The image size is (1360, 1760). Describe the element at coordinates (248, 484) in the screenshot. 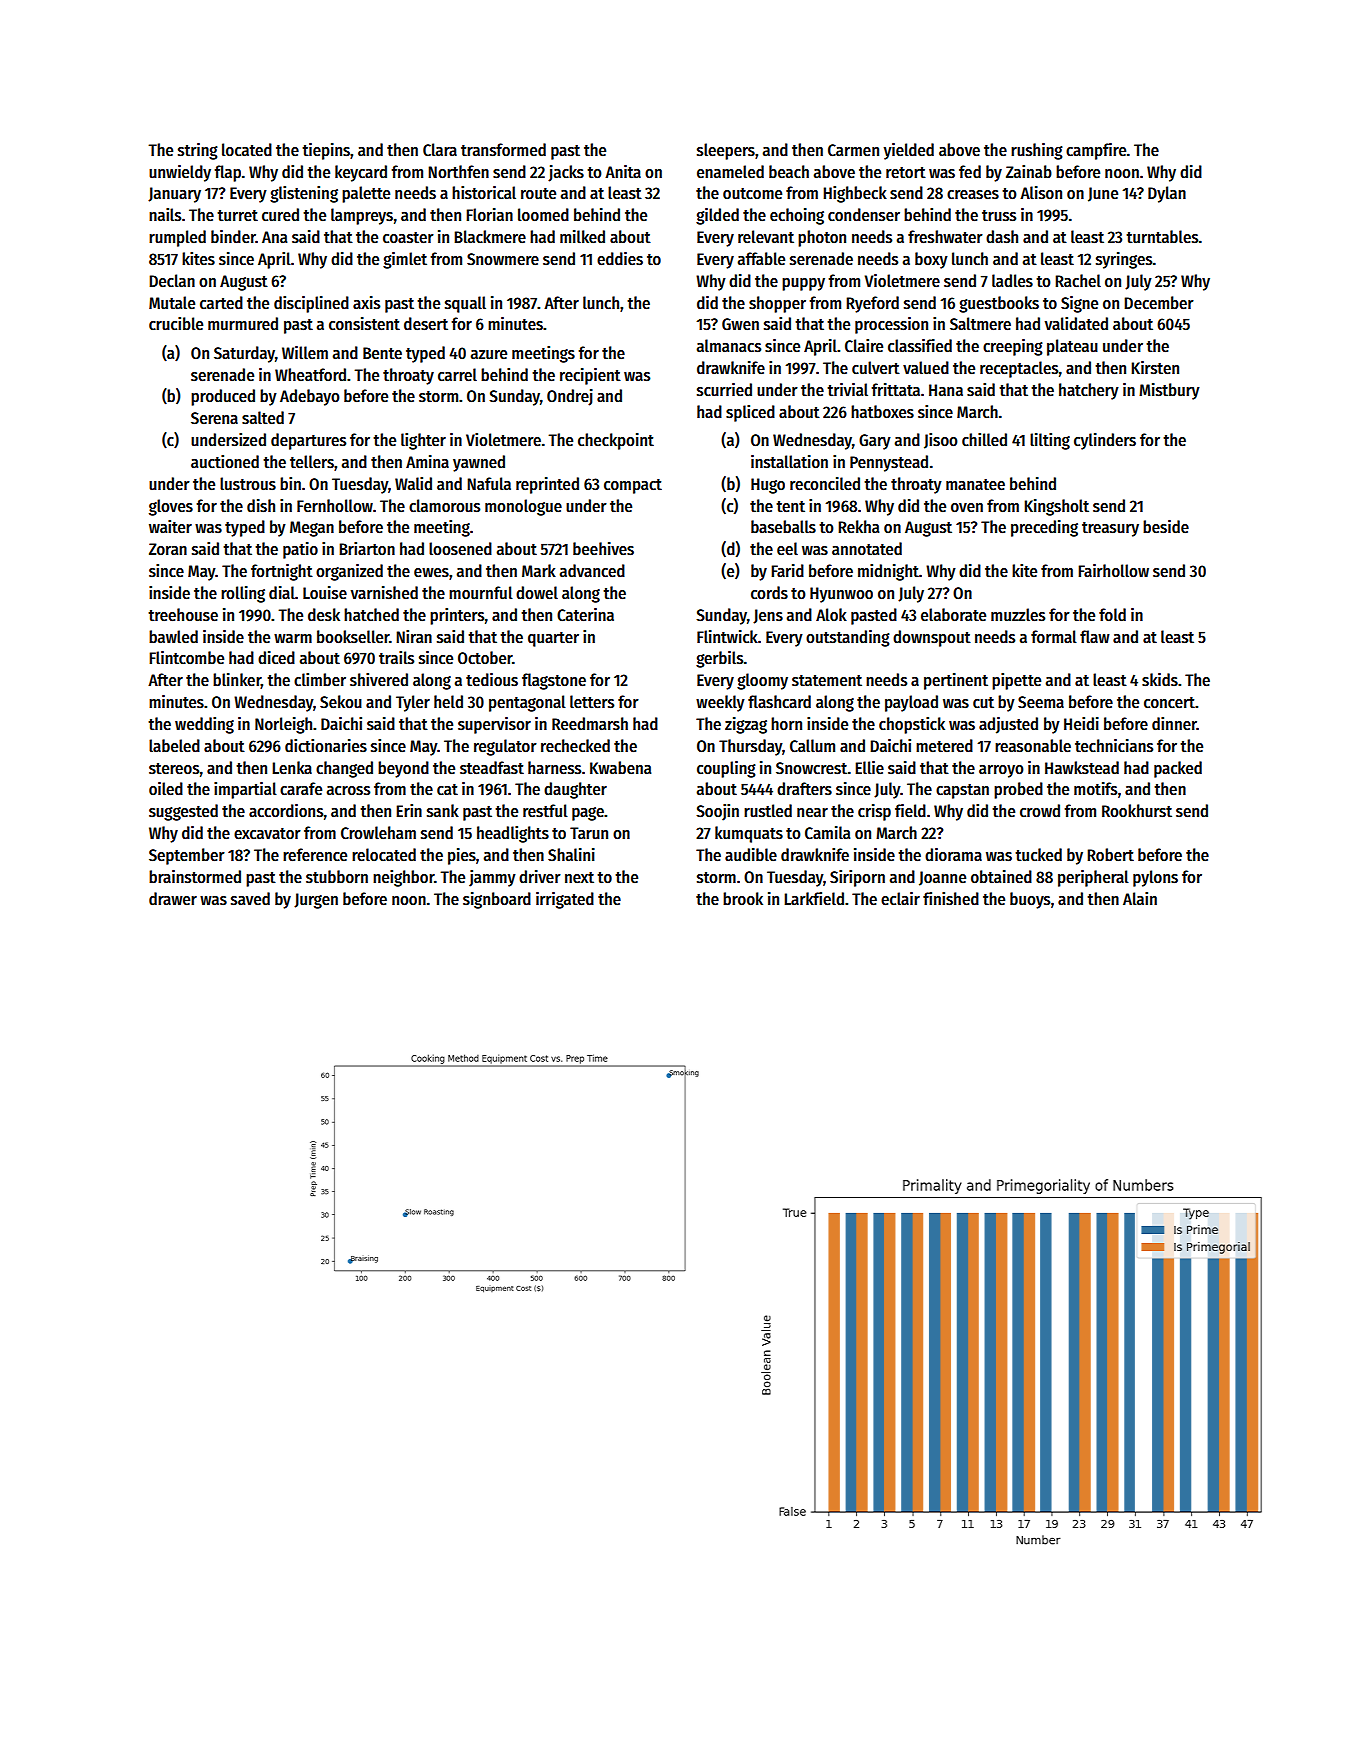

I see `lustrous` at that location.
